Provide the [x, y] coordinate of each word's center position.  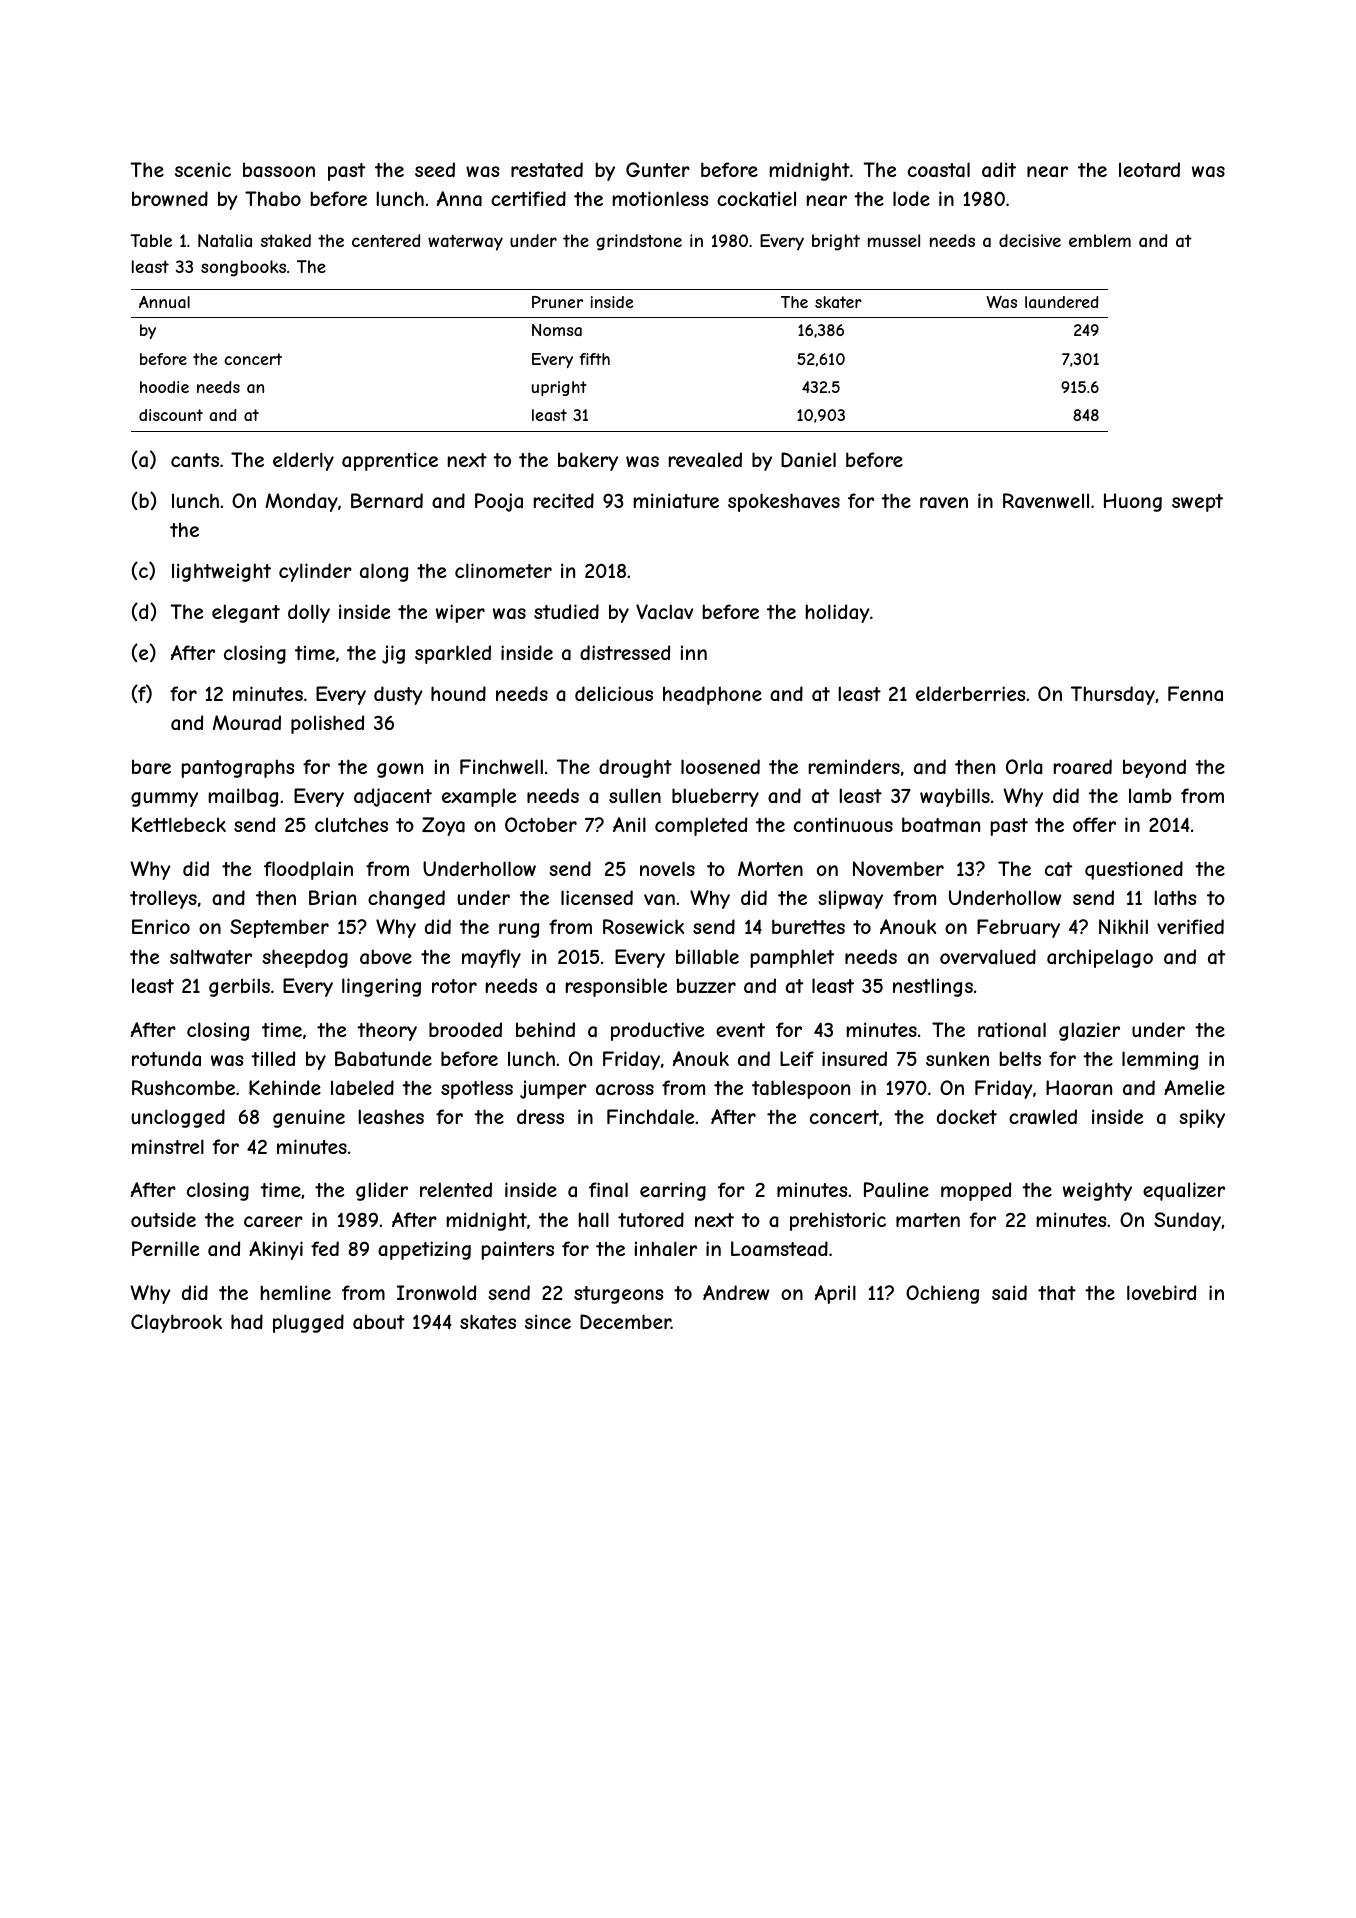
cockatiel [756, 198]
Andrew [736, 1292]
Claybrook [176, 1323]
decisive [1030, 240]
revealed [705, 459]
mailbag [243, 797]
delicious [614, 693]
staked [286, 240]
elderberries [970, 693]
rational [1012, 1030]
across [625, 1090]
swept [1197, 503]
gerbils [239, 987]
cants [195, 460]
